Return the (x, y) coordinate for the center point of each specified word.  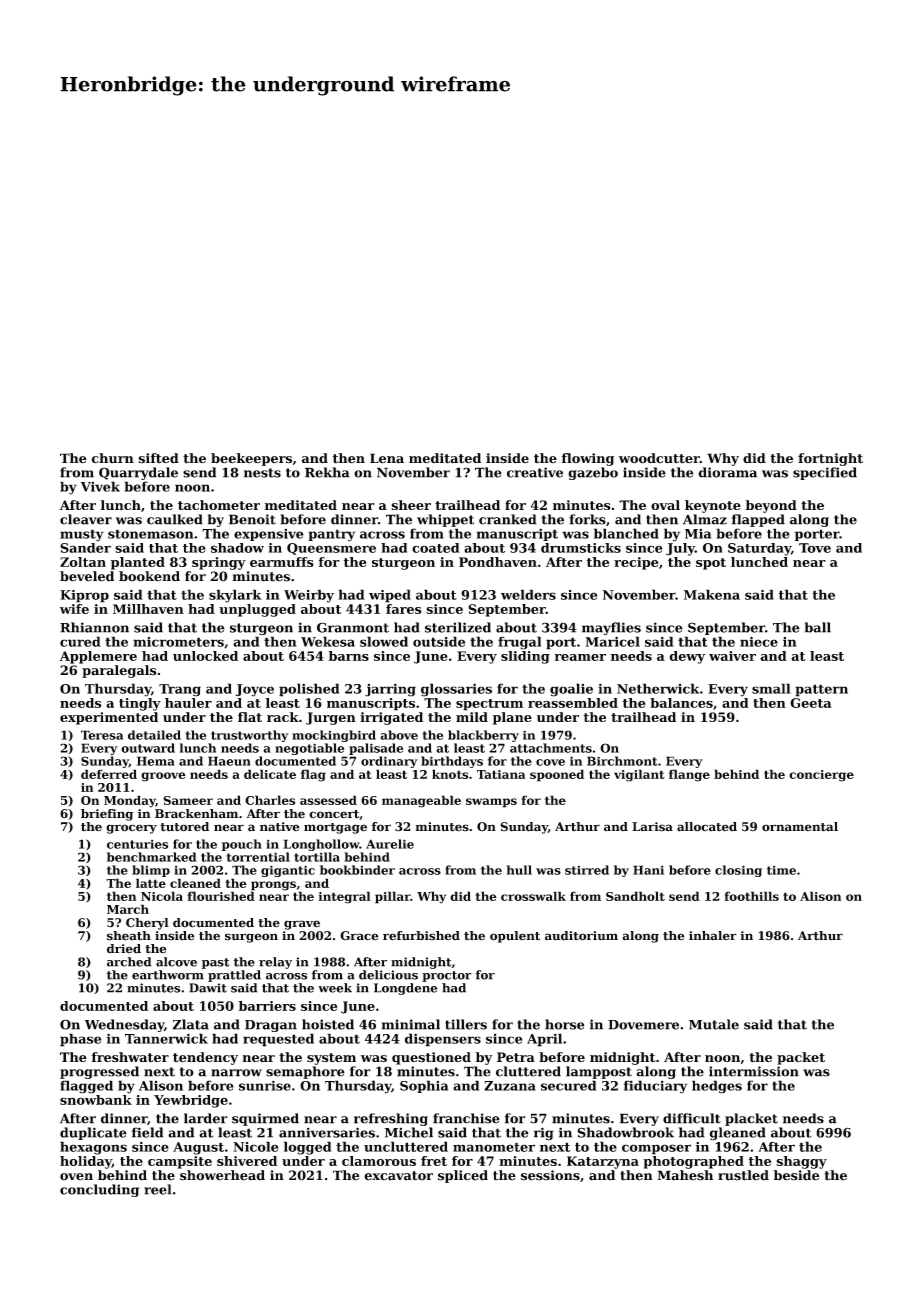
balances (682, 703)
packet (801, 1058)
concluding (99, 1190)
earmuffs (282, 562)
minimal (410, 1024)
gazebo (593, 473)
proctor (447, 976)
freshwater (130, 1057)
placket (751, 1119)
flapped (758, 520)
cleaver (86, 519)
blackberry (483, 736)
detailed (154, 735)
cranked (508, 519)
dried (124, 949)
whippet (445, 520)
